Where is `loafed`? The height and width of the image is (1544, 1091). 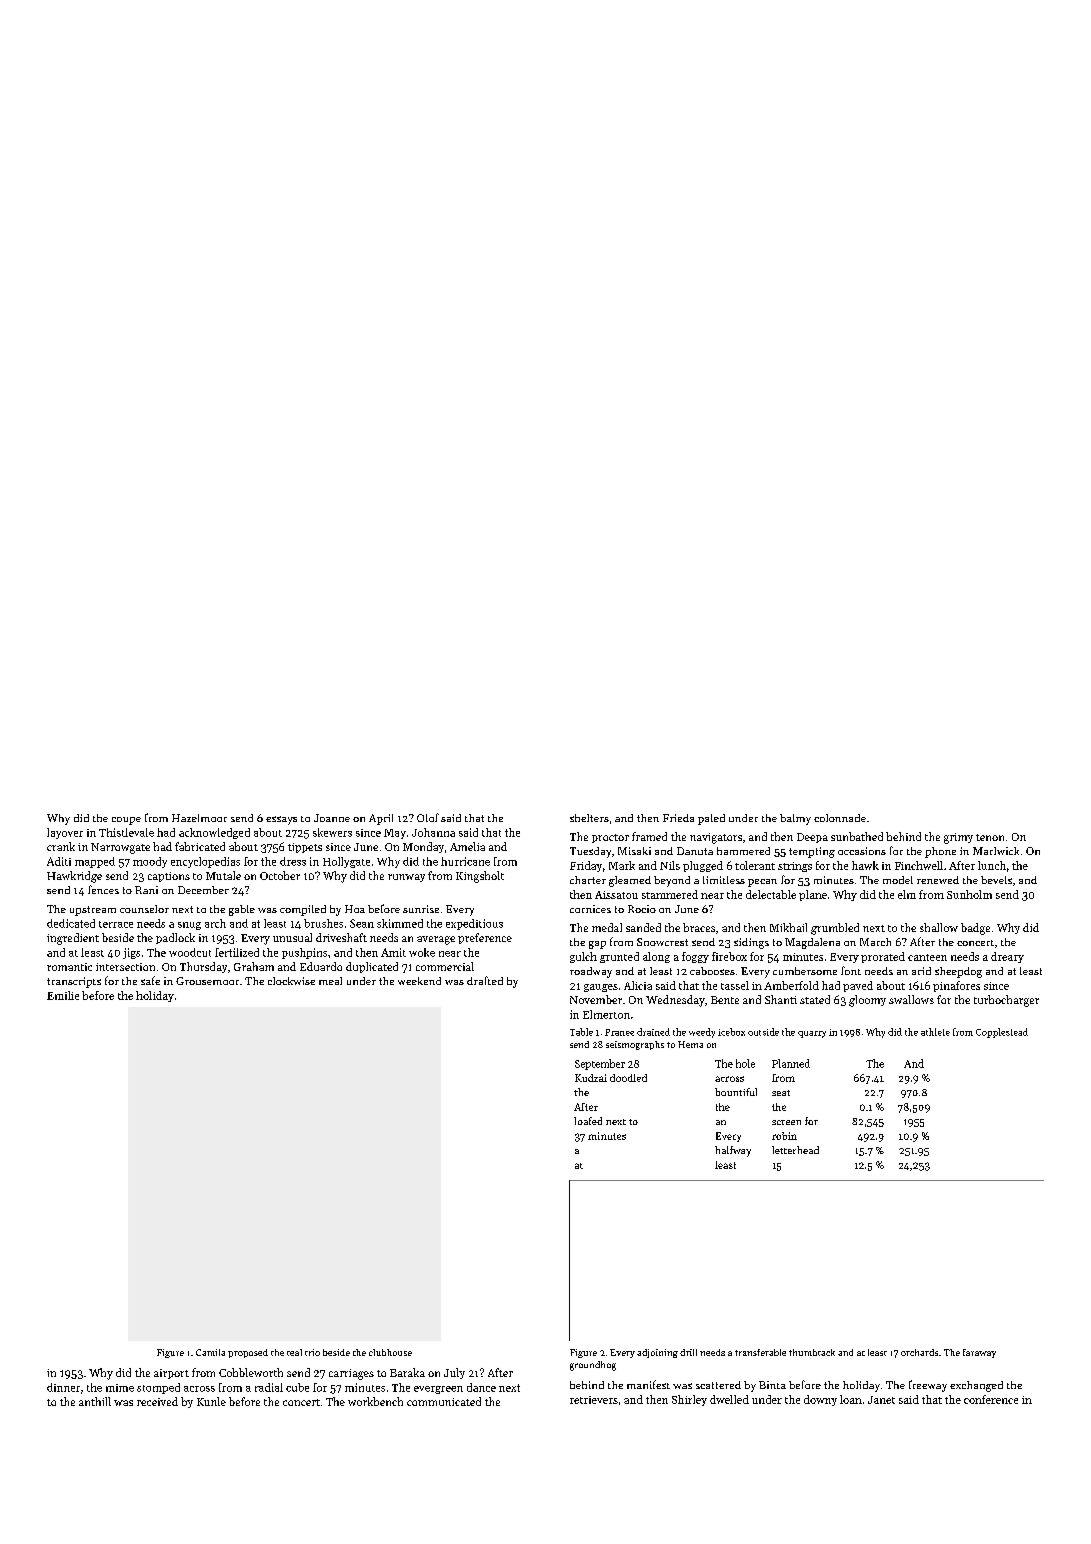
loafed is located at coordinates (588, 1121).
